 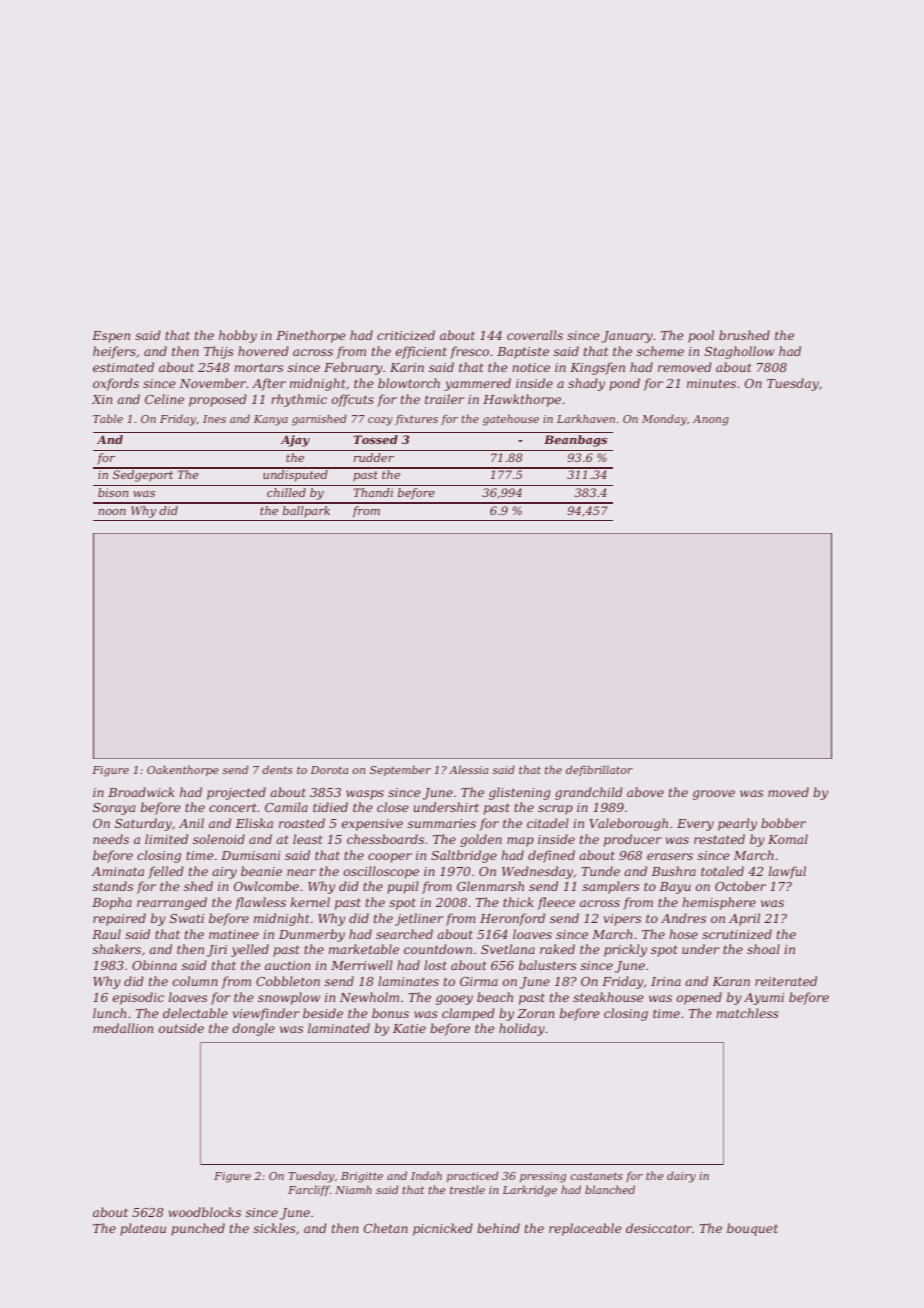 What do you see at coordinates (111, 839) in the screenshot?
I see `needs` at bounding box center [111, 839].
